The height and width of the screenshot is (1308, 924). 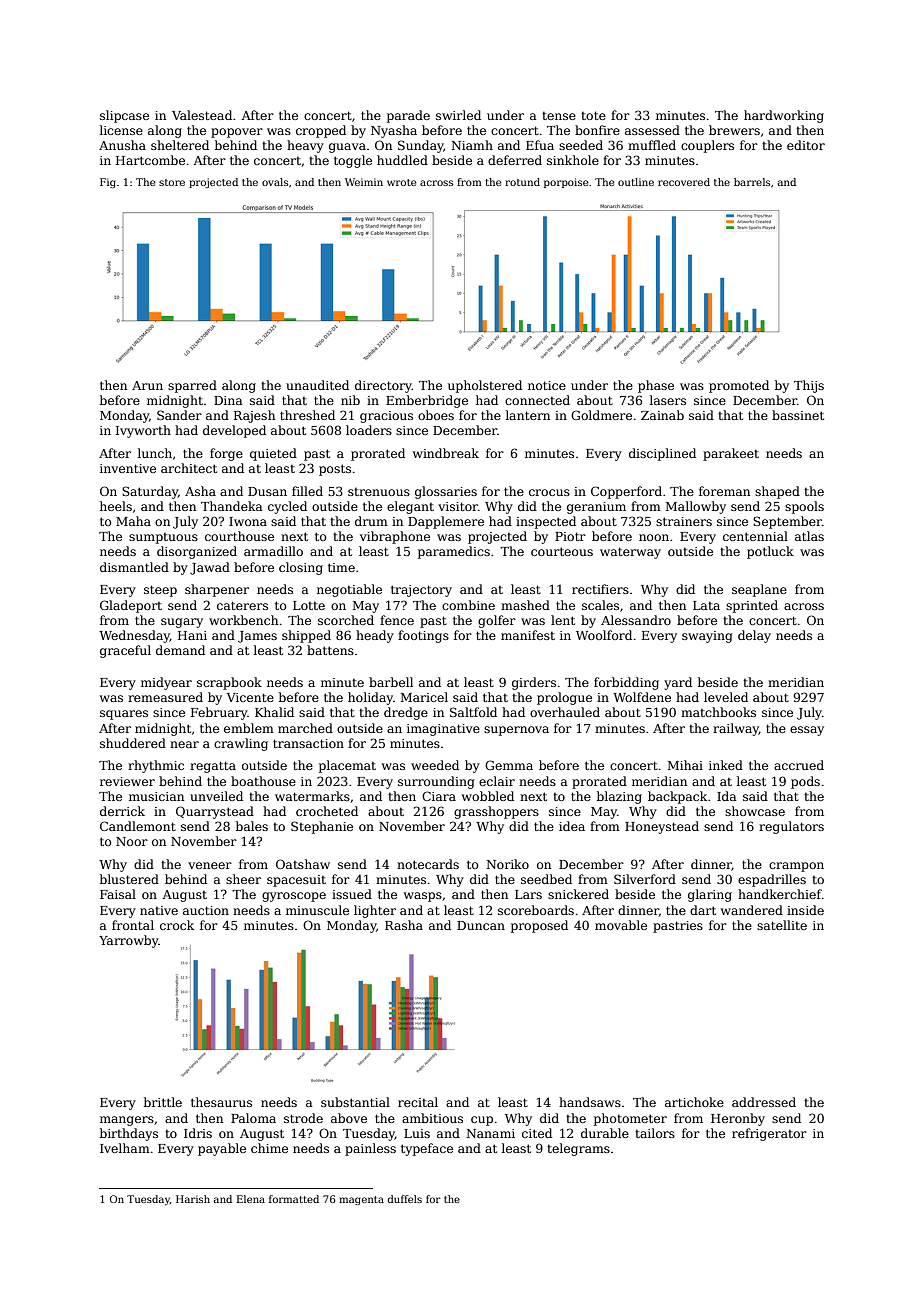 I want to click on inked, so click(x=726, y=765).
